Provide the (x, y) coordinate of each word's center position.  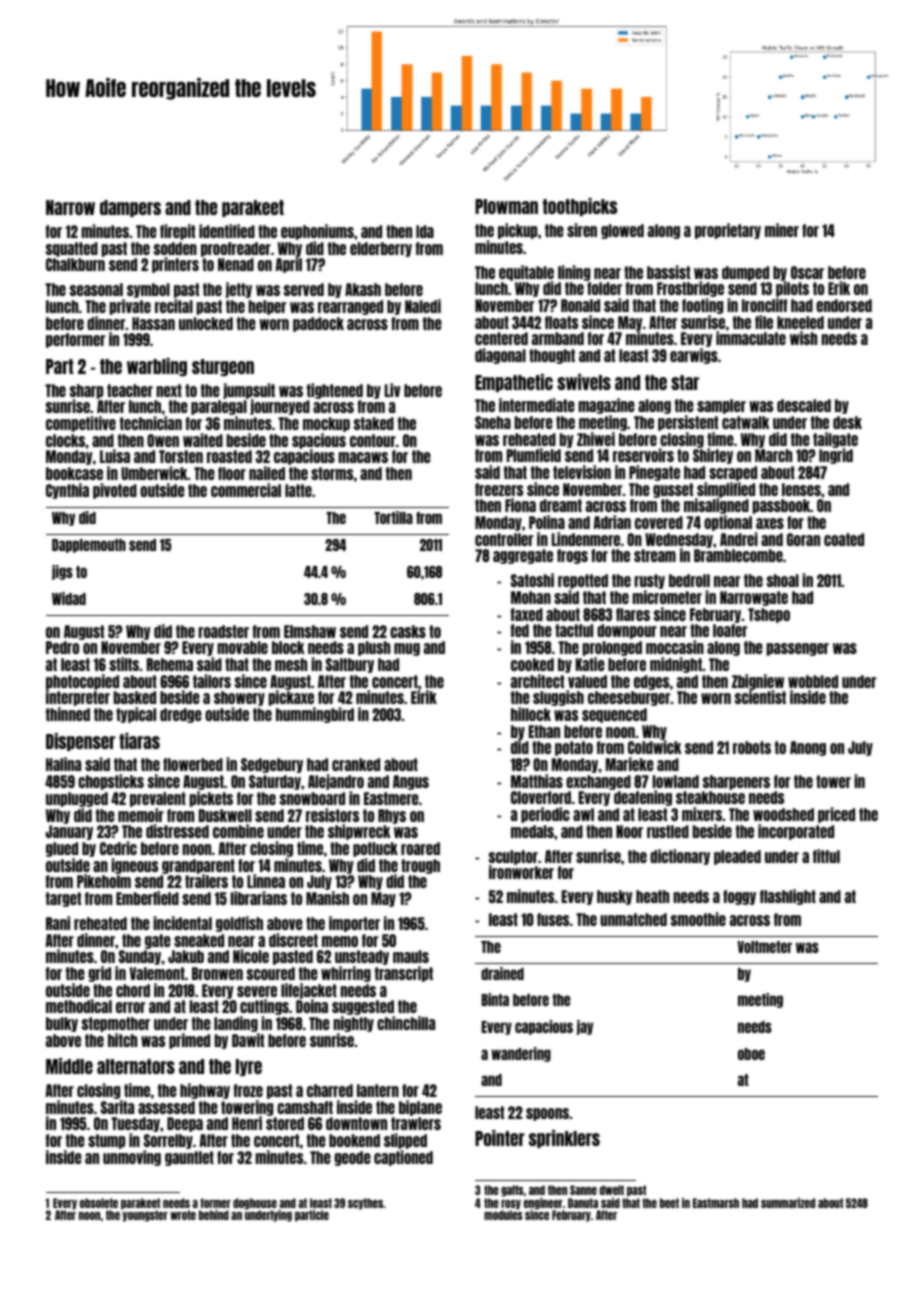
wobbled (813, 681)
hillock (531, 714)
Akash (363, 289)
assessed (166, 1107)
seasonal (96, 289)
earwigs (694, 356)
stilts (124, 664)
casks (408, 631)
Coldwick (655, 747)
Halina (63, 764)
